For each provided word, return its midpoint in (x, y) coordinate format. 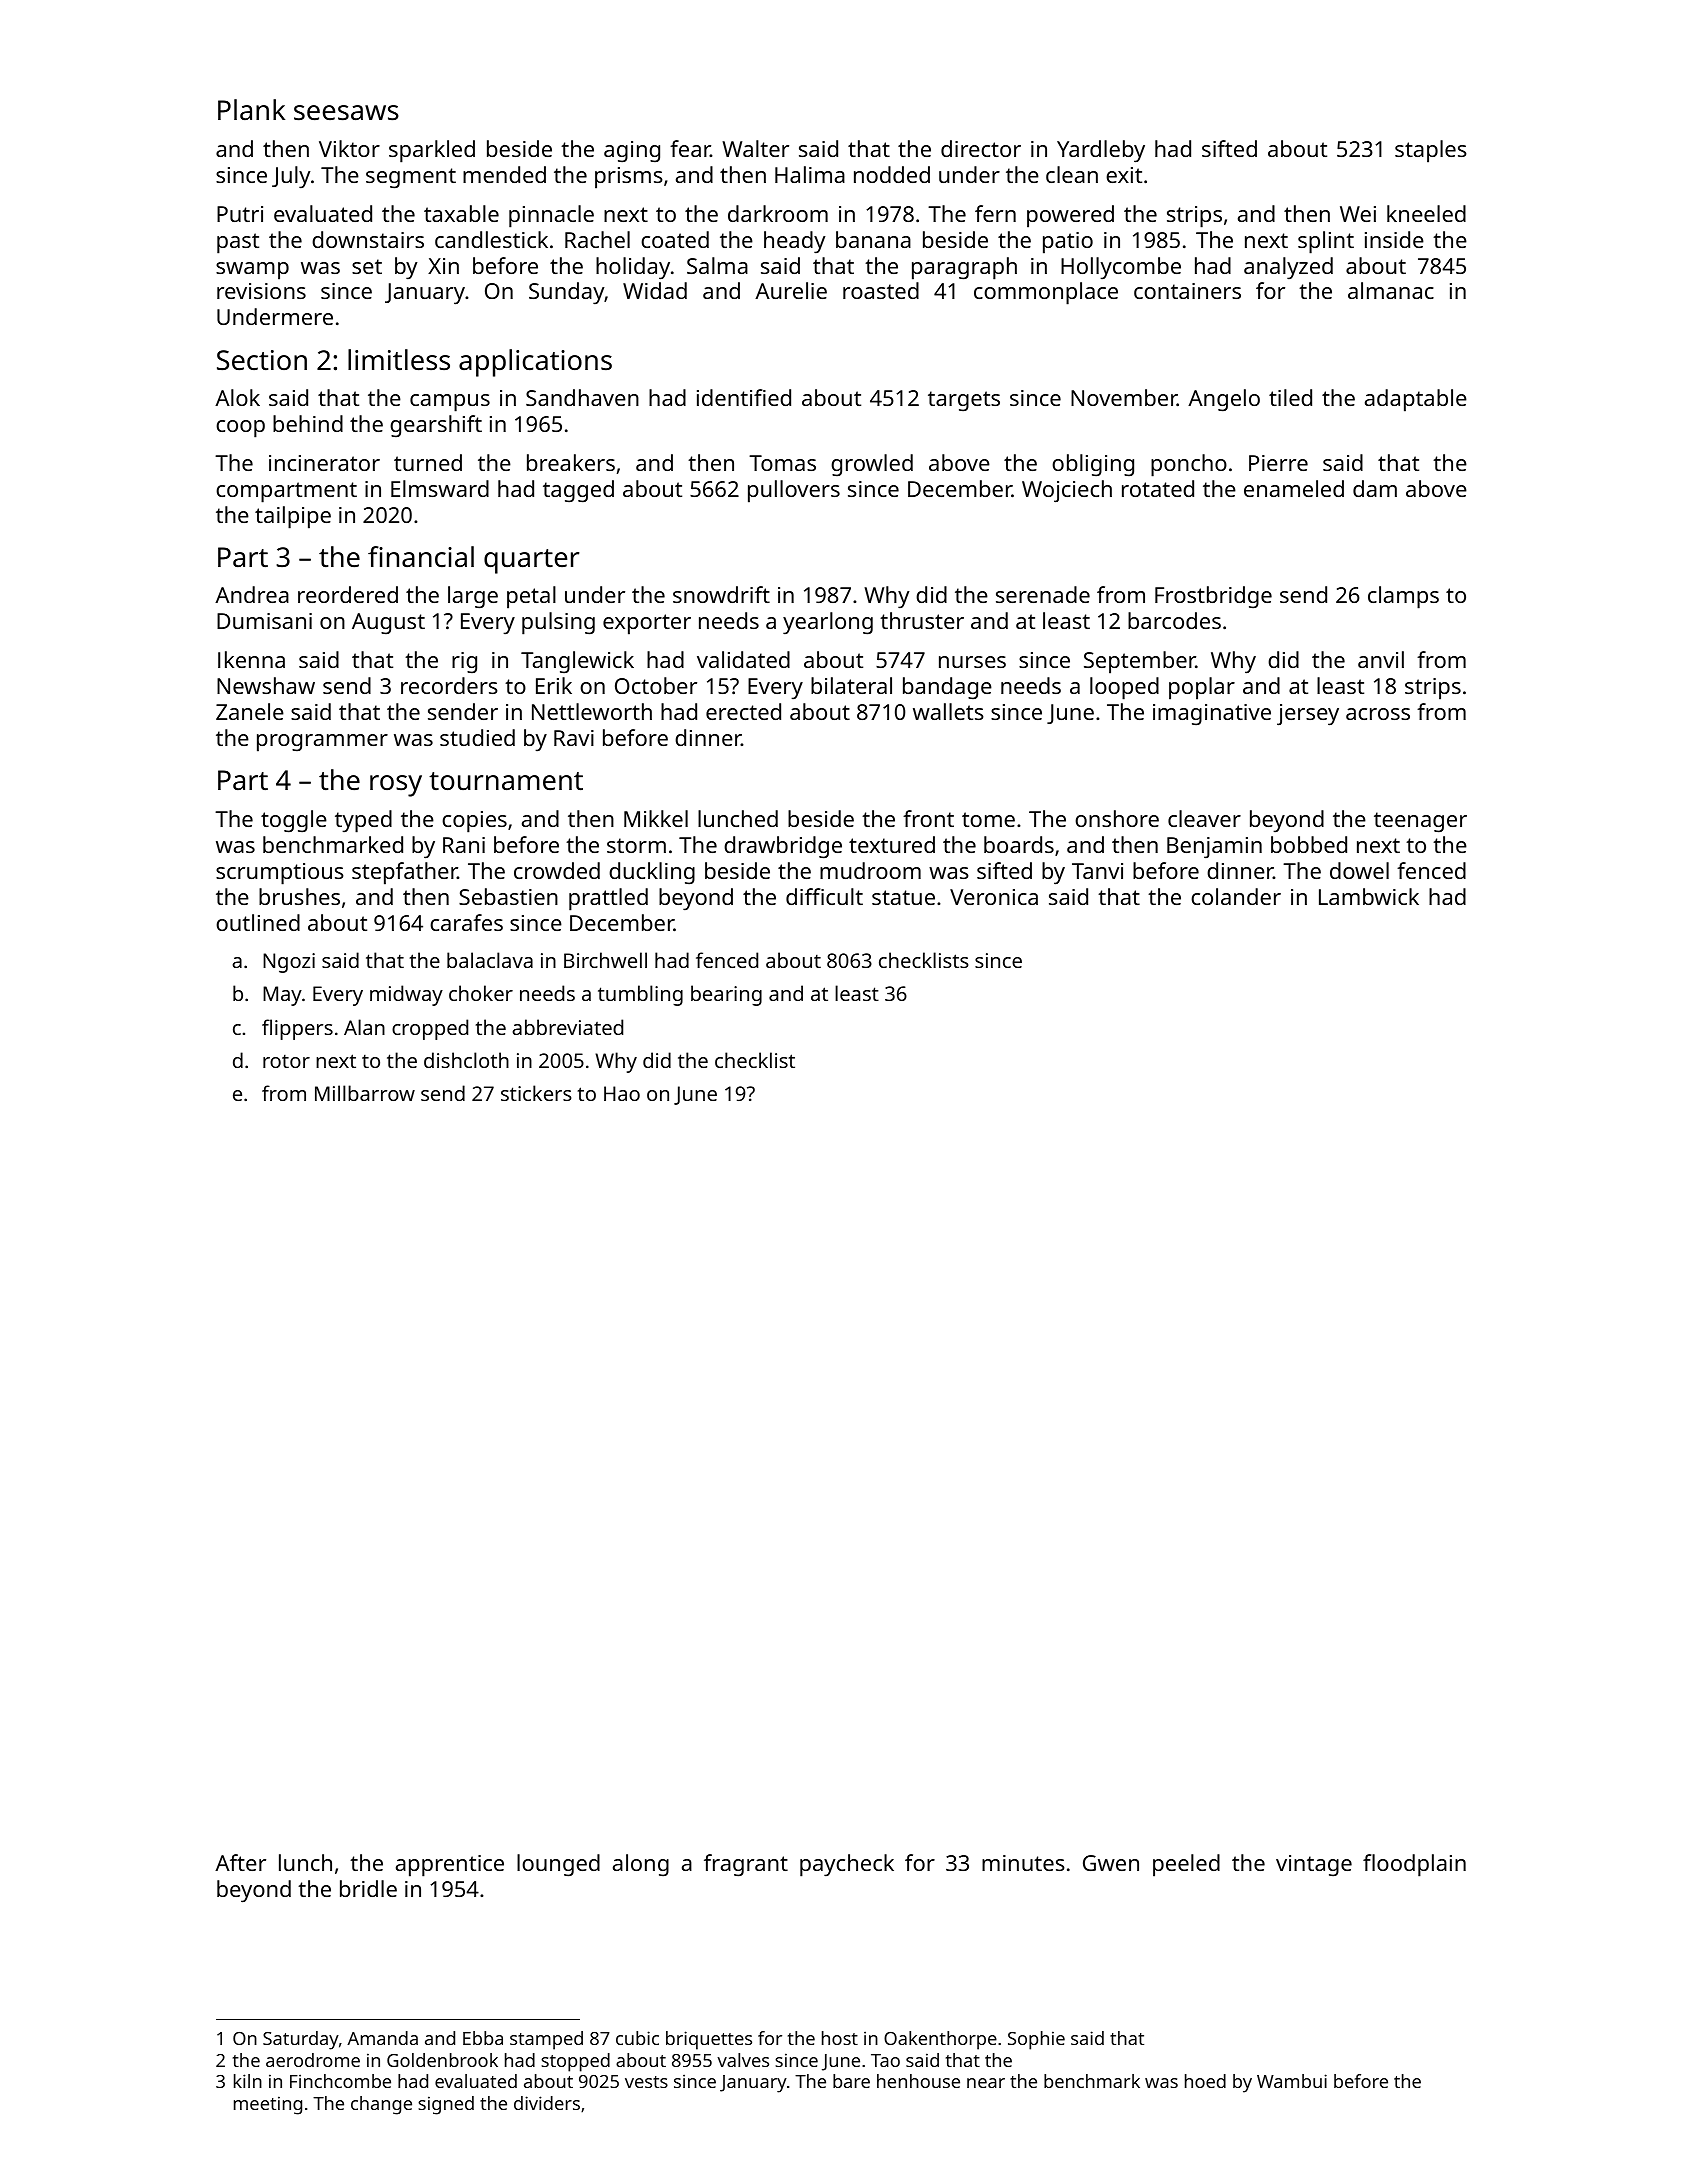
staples (1431, 151)
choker (481, 993)
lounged (558, 1865)
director (981, 148)
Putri (240, 214)
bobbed (1309, 844)
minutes (1023, 1863)
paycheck (847, 1865)
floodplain (1414, 1865)
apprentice (450, 1866)
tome (988, 819)
